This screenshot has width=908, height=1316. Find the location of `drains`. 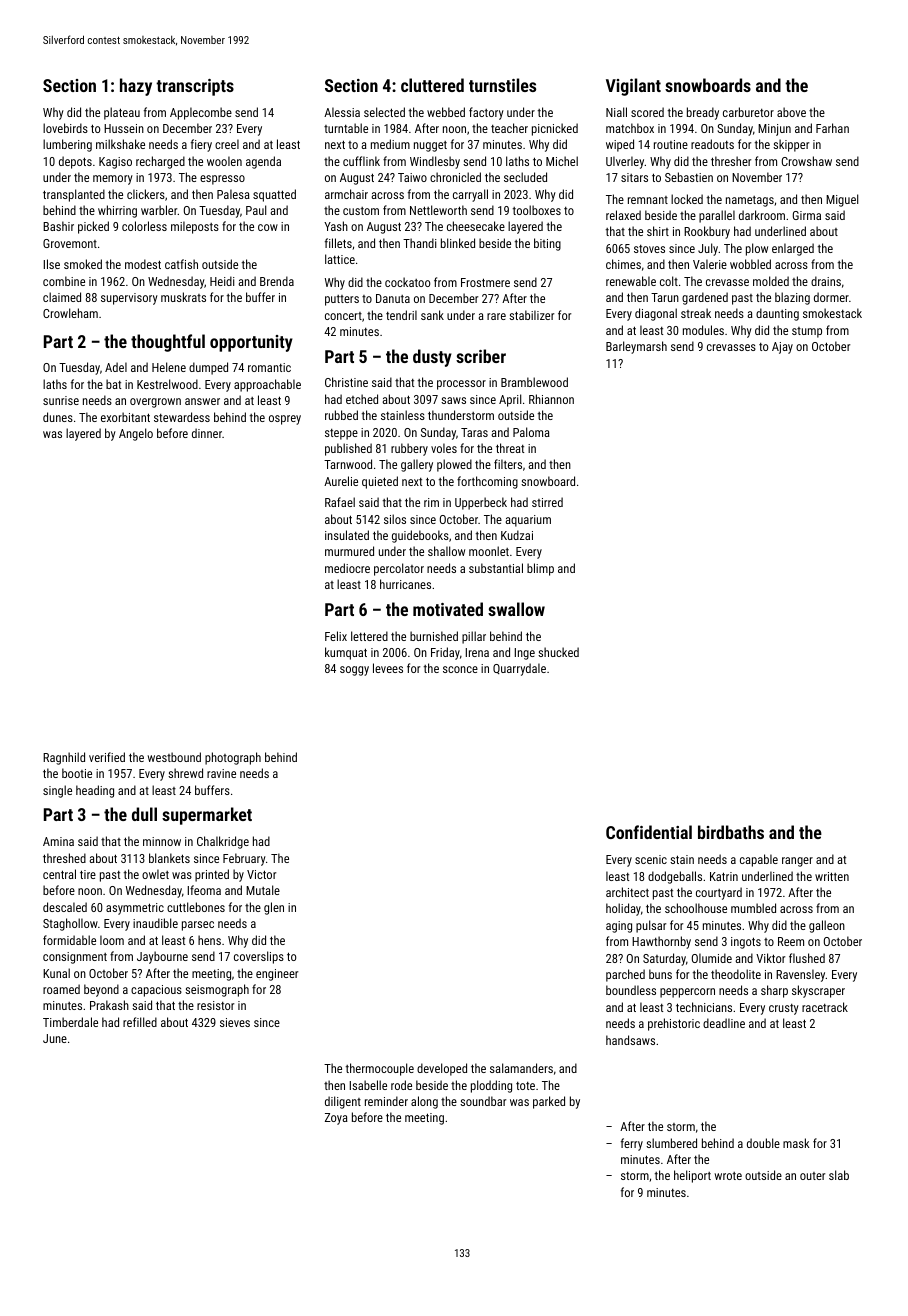

drains is located at coordinates (826, 281).
